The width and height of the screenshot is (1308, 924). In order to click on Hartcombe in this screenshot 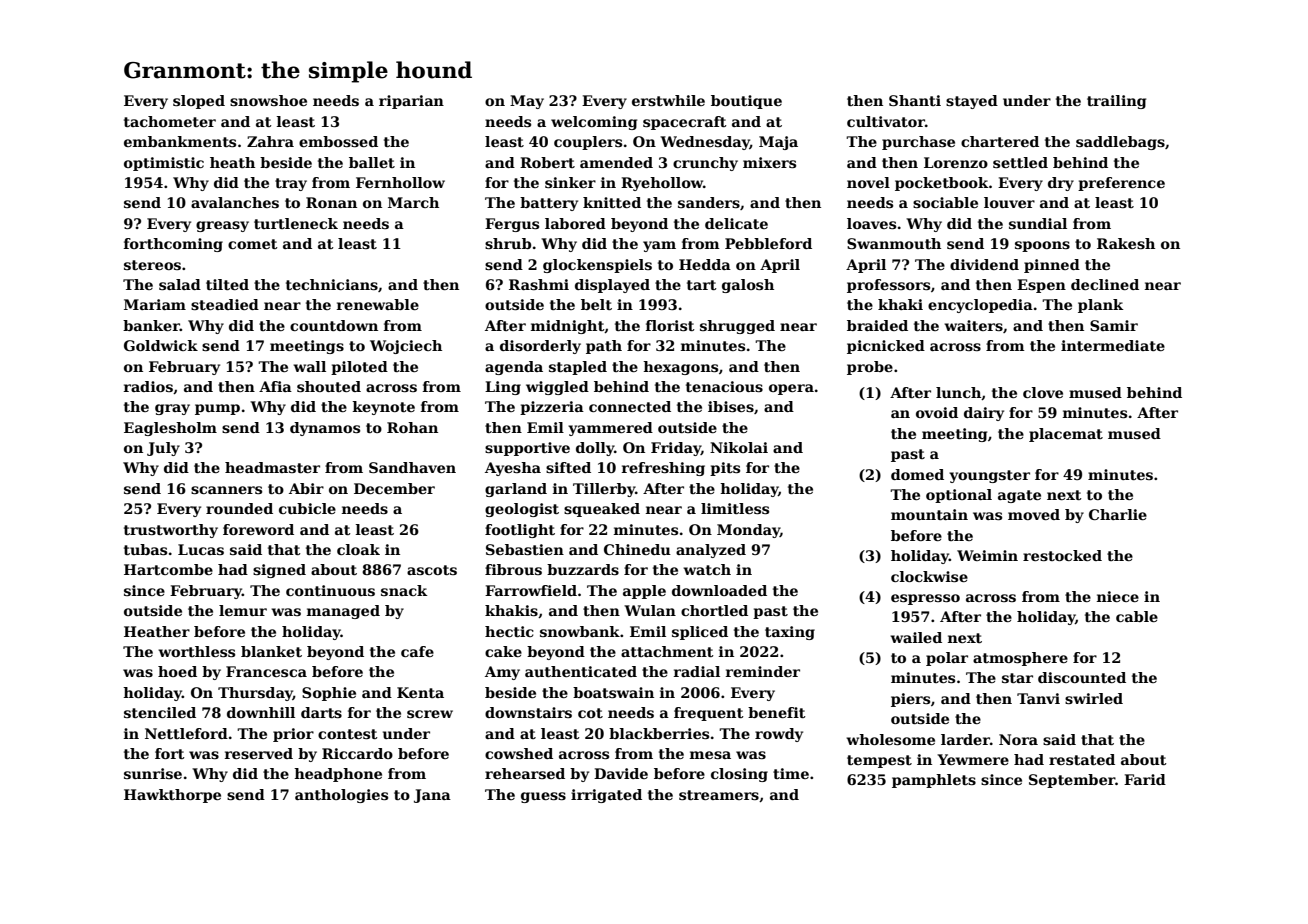, I will do `click(168, 569)`.
